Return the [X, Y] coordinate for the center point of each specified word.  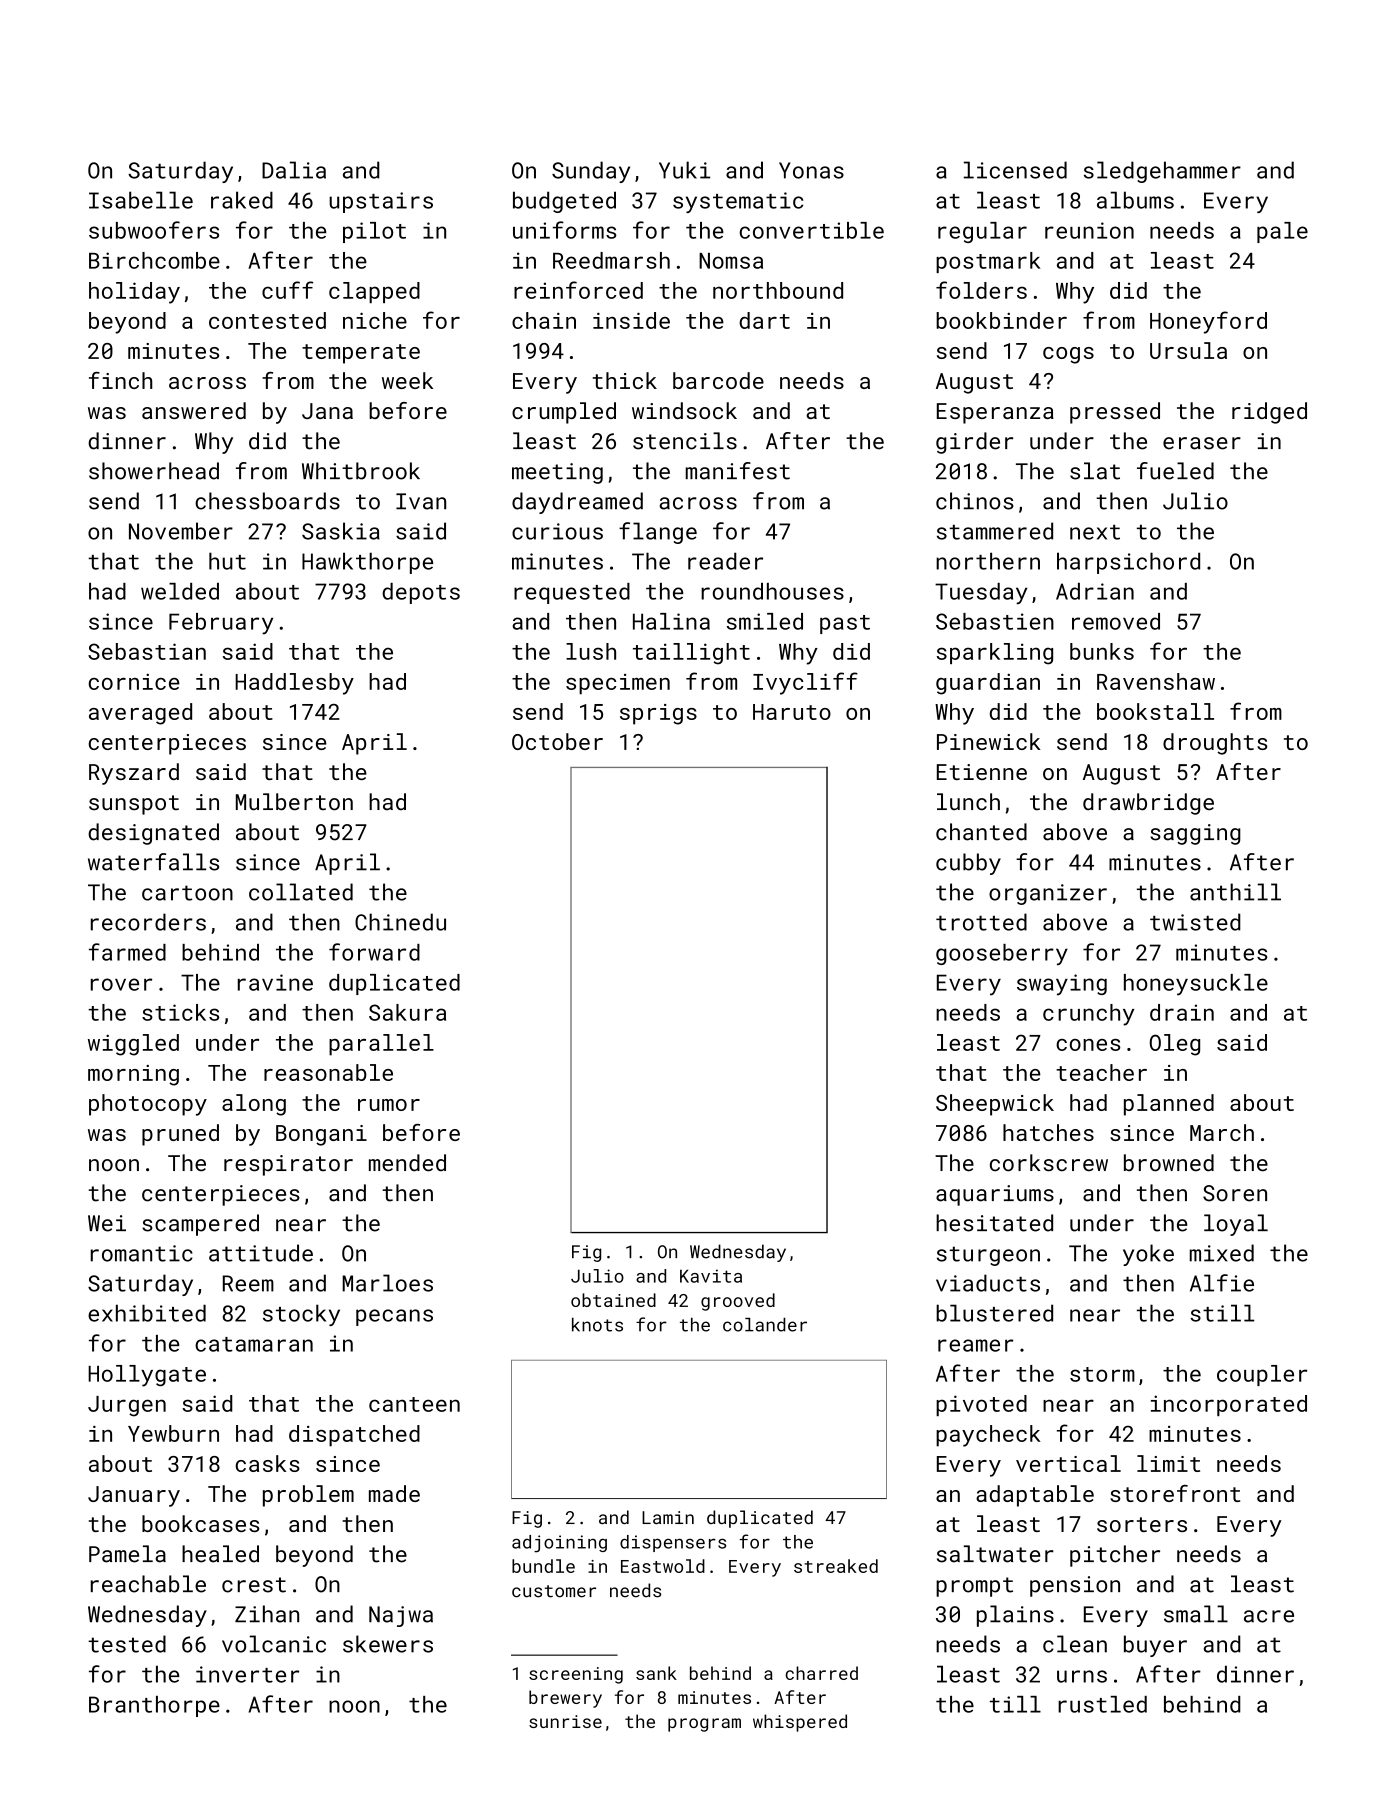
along [254, 1105]
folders [981, 290]
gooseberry [1002, 954]
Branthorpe [154, 1706]
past [845, 624]
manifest [738, 471]
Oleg [1175, 1045]
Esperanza [995, 413]
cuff [287, 290]
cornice [134, 682]
